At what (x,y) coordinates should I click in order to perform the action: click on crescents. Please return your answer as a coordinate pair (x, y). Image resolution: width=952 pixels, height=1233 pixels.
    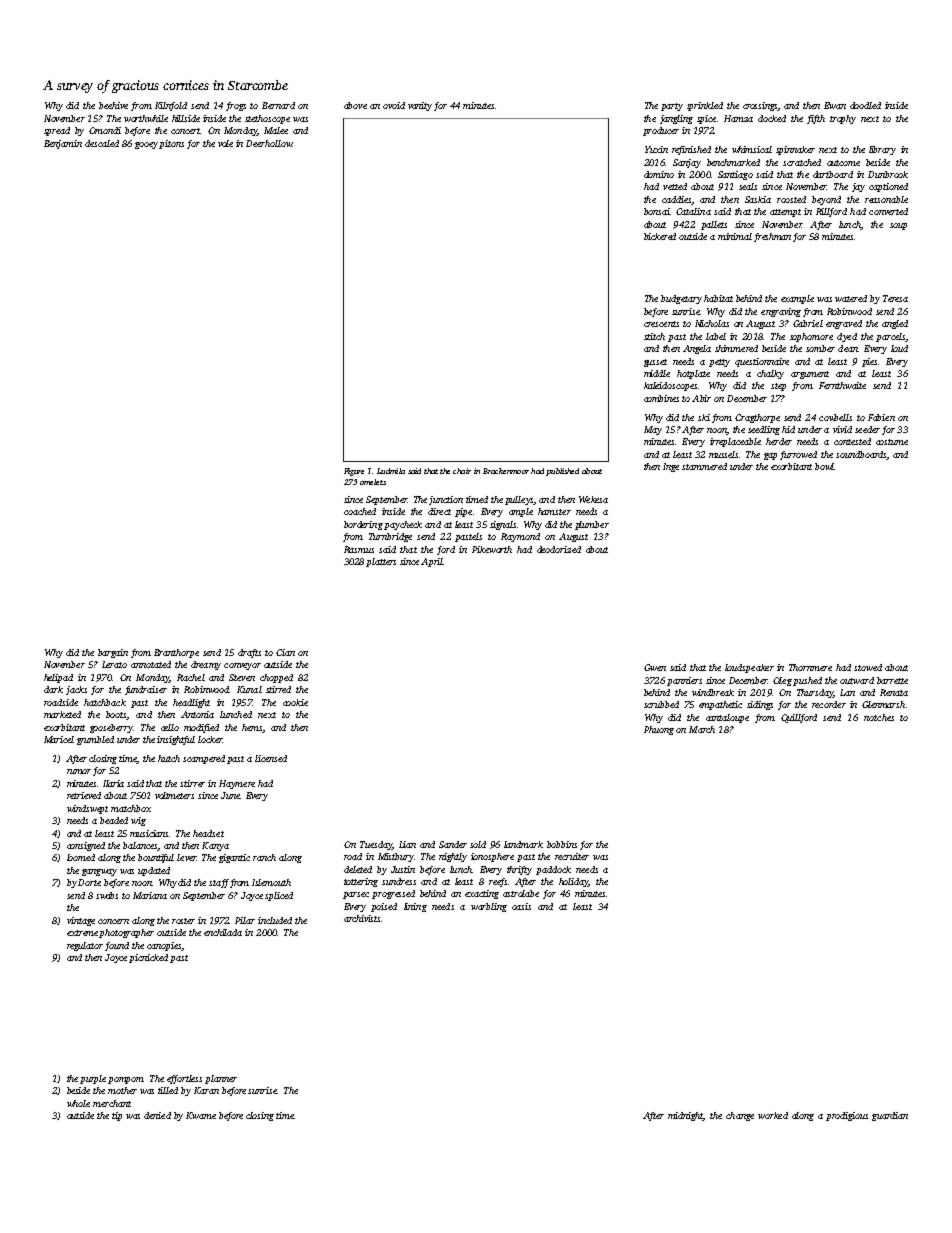
    Looking at the image, I should click on (661, 324).
